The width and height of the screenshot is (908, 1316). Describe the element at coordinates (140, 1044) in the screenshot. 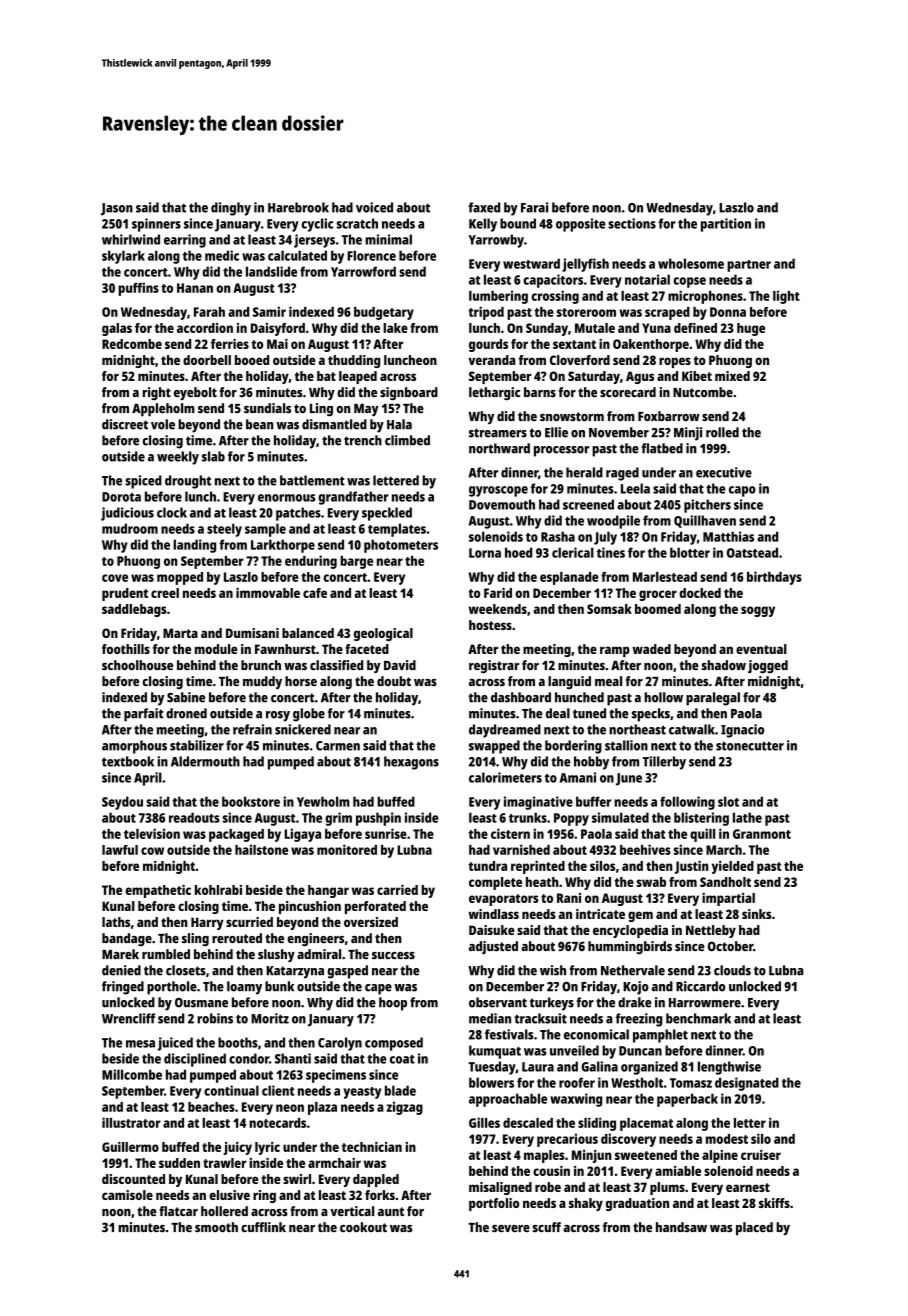

I see `mesa` at that location.
